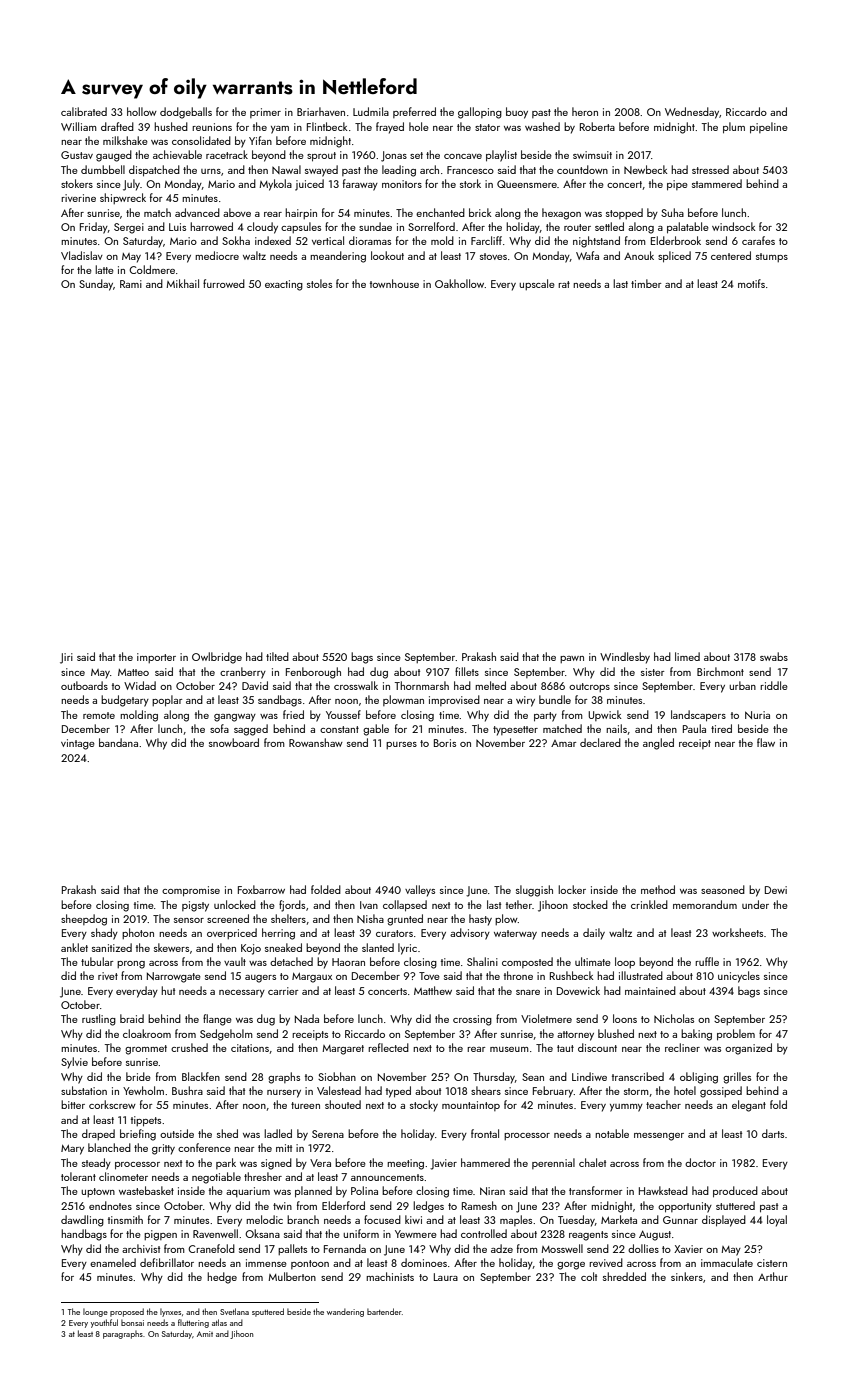 The width and height of the screenshot is (849, 1400). I want to click on hole, so click(419, 126).
